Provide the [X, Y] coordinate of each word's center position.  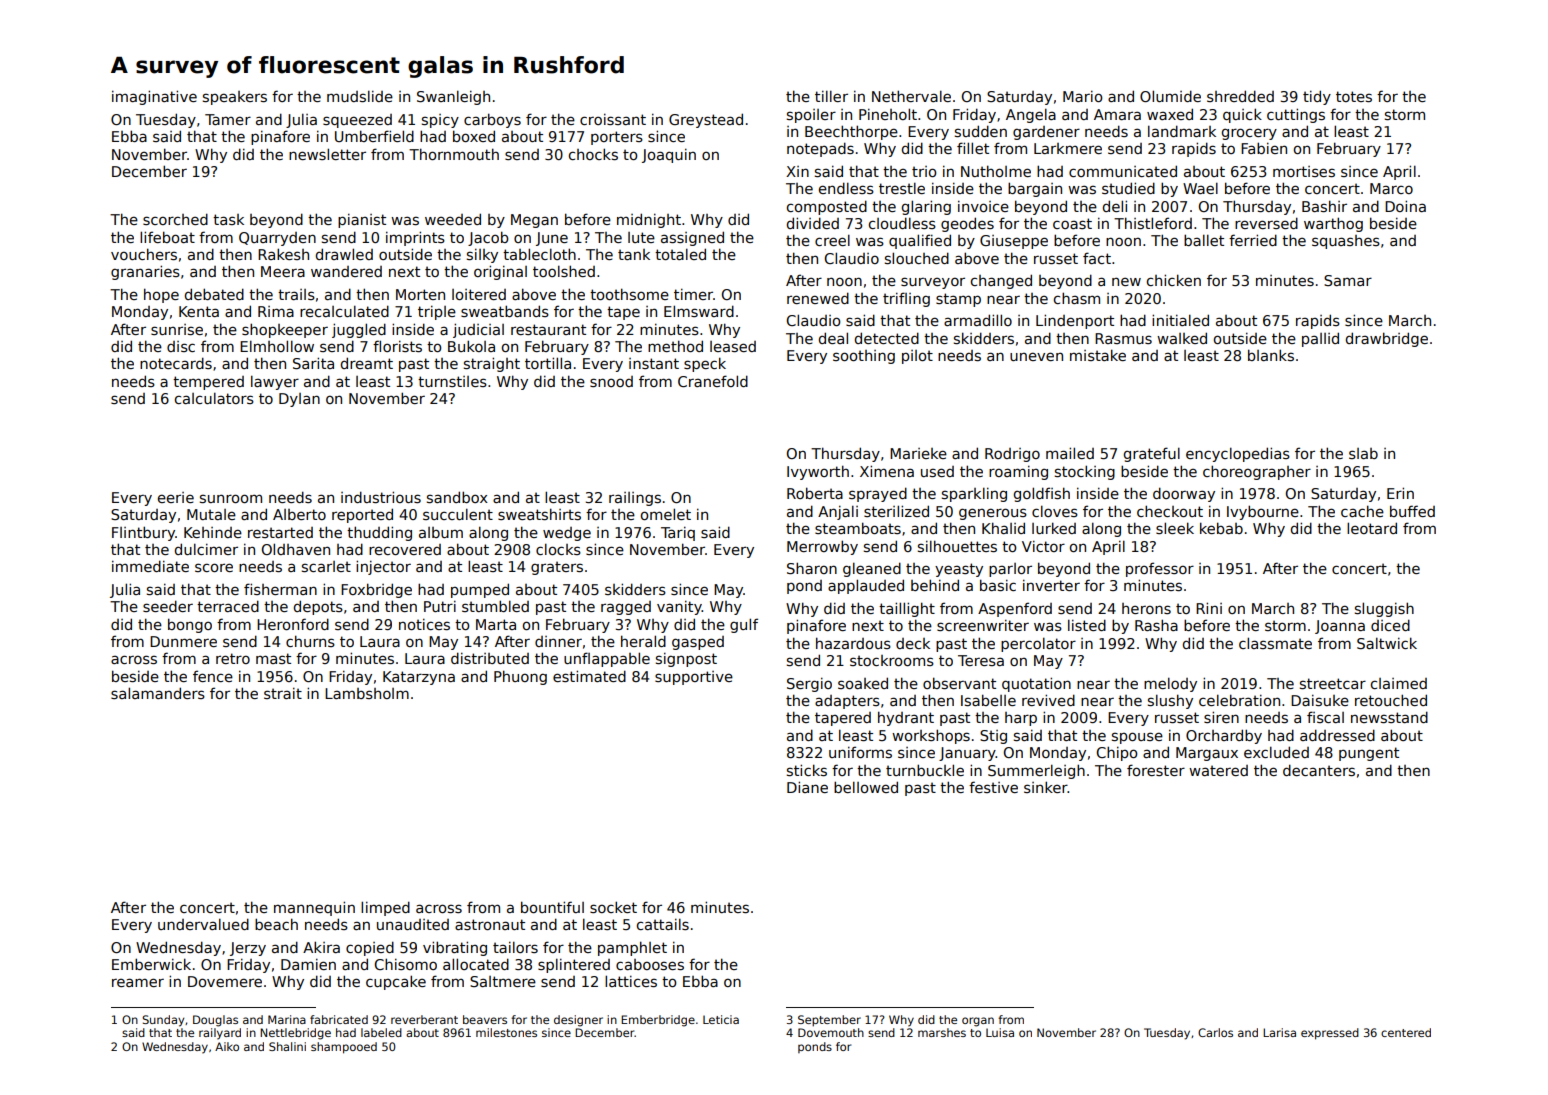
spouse [1137, 738]
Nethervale [911, 96]
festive [993, 787]
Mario [1082, 96]
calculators [214, 398]
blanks [1271, 355]
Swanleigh [453, 97]
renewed [818, 298]
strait [283, 693]
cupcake [396, 982]
